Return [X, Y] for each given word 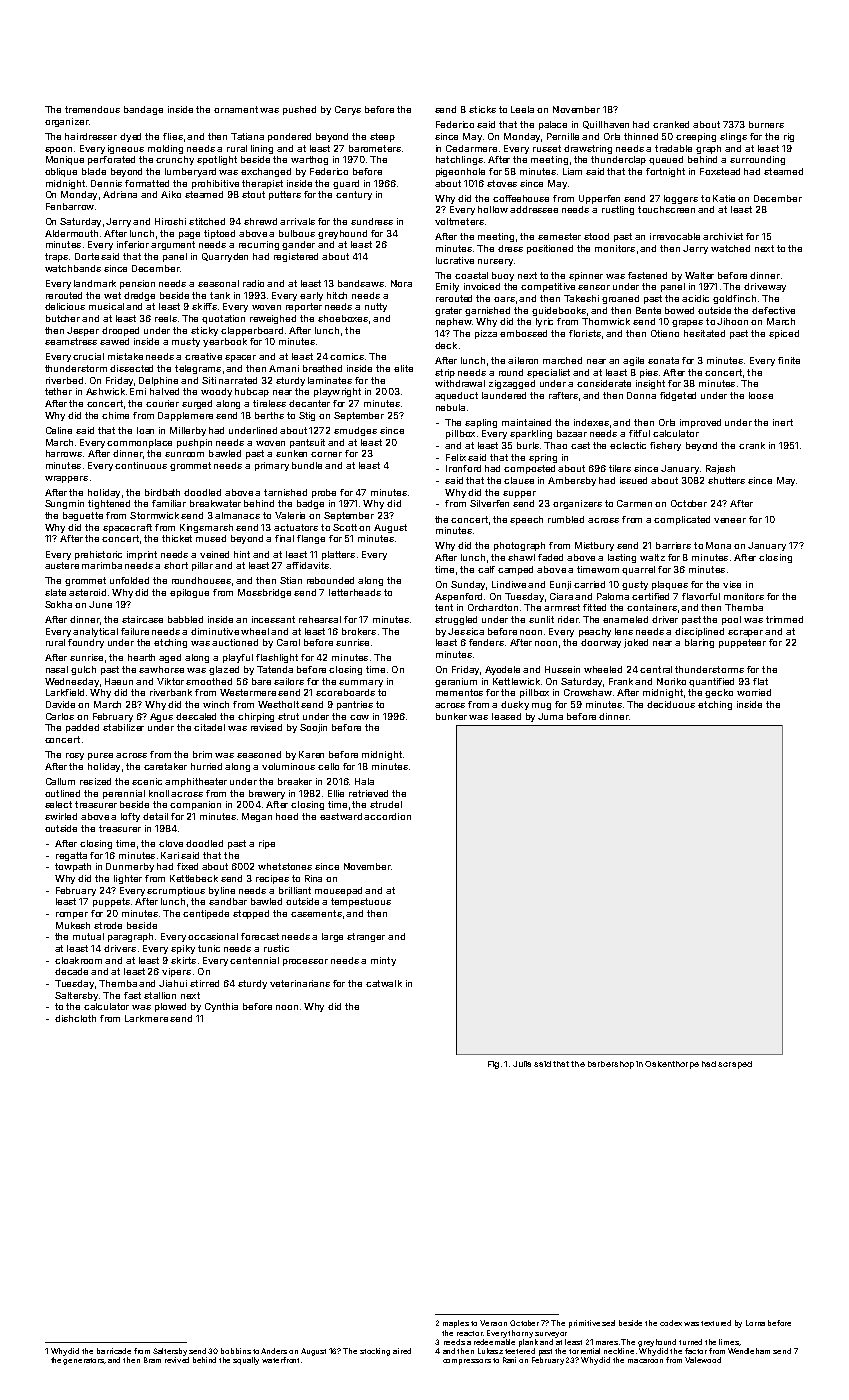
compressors [467, 1362]
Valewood [703, 1360]
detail [155, 816]
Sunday [468, 585]
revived [177, 1360]
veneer [730, 520]
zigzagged [512, 384]
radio [253, 283]
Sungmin [64, 504]
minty [383, 961]
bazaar [572, 433]
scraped [735, 1065]
